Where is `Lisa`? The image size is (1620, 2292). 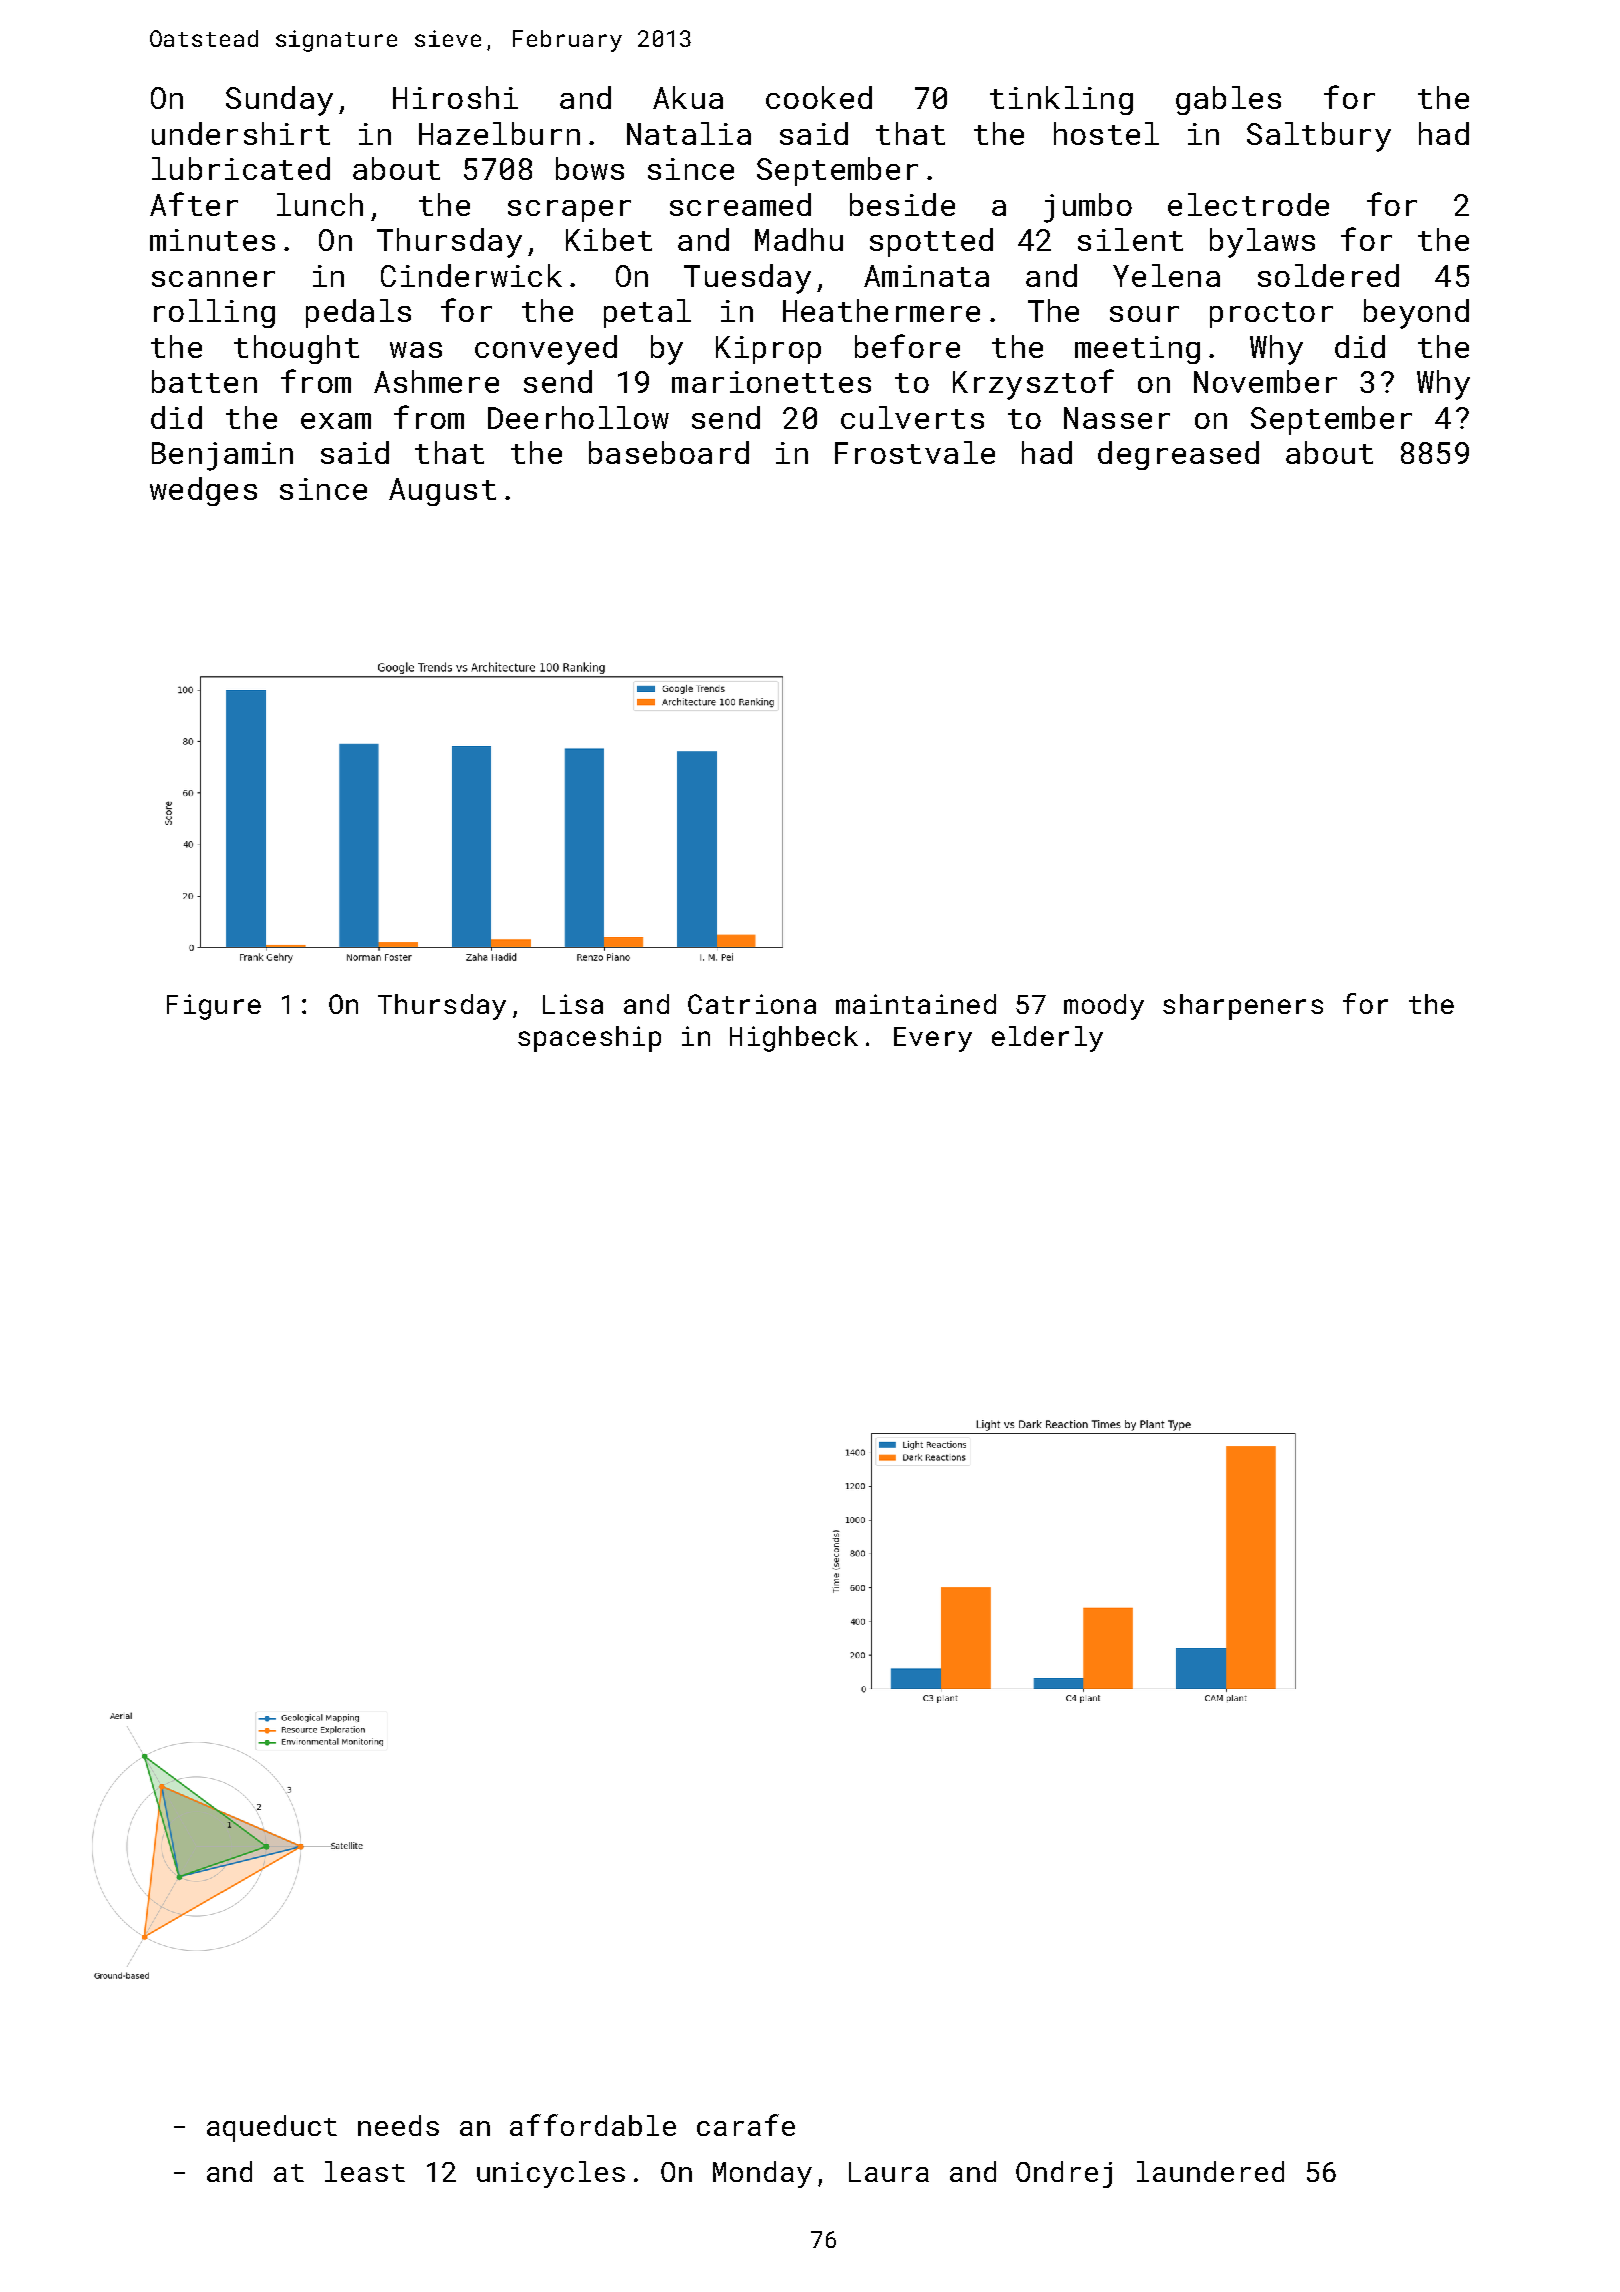 Lisa is located at coordinates (573, 1004).
